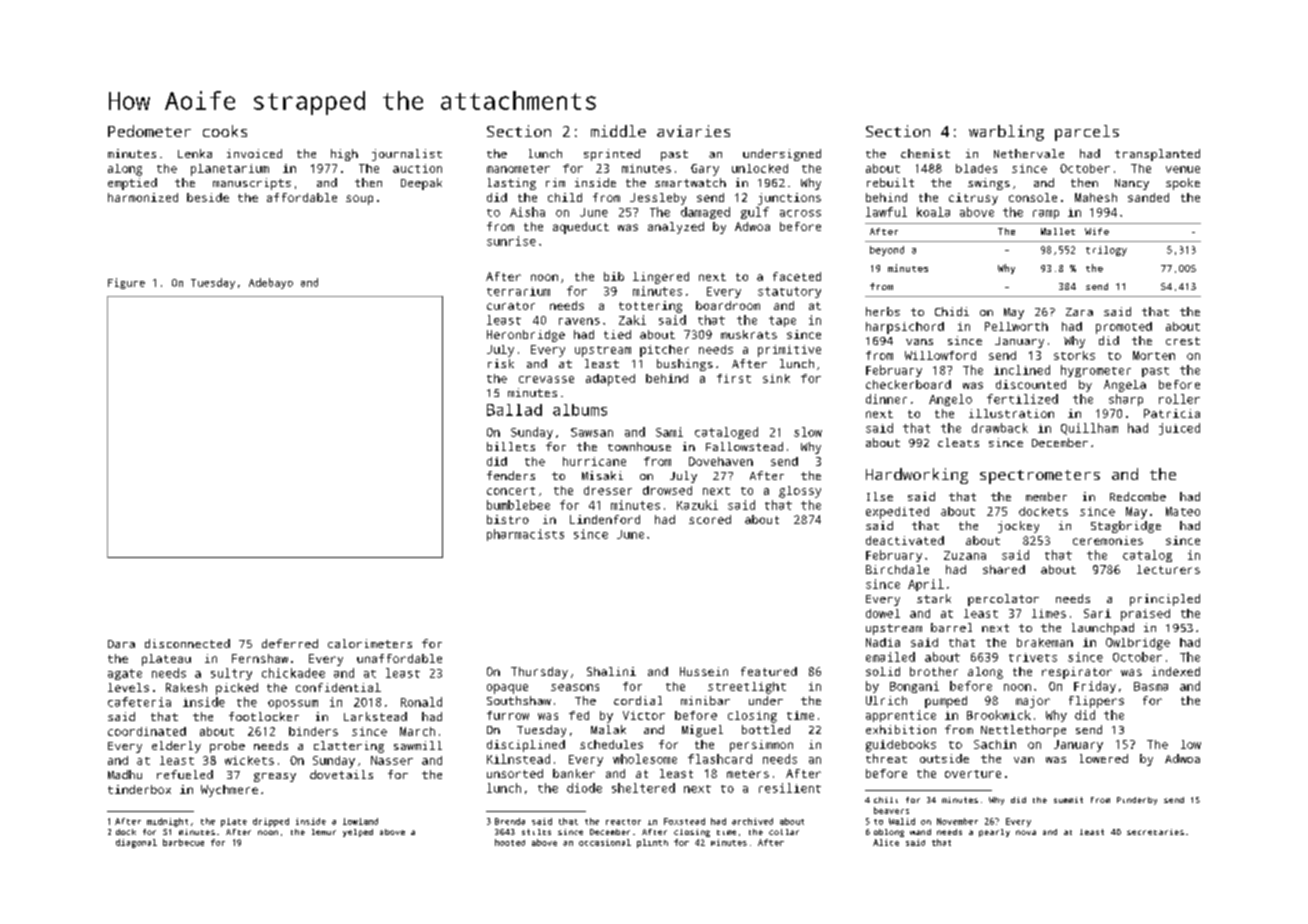  Describe the element at coordinates (710, 519) in the screenshot. I see `scored` at that location.
